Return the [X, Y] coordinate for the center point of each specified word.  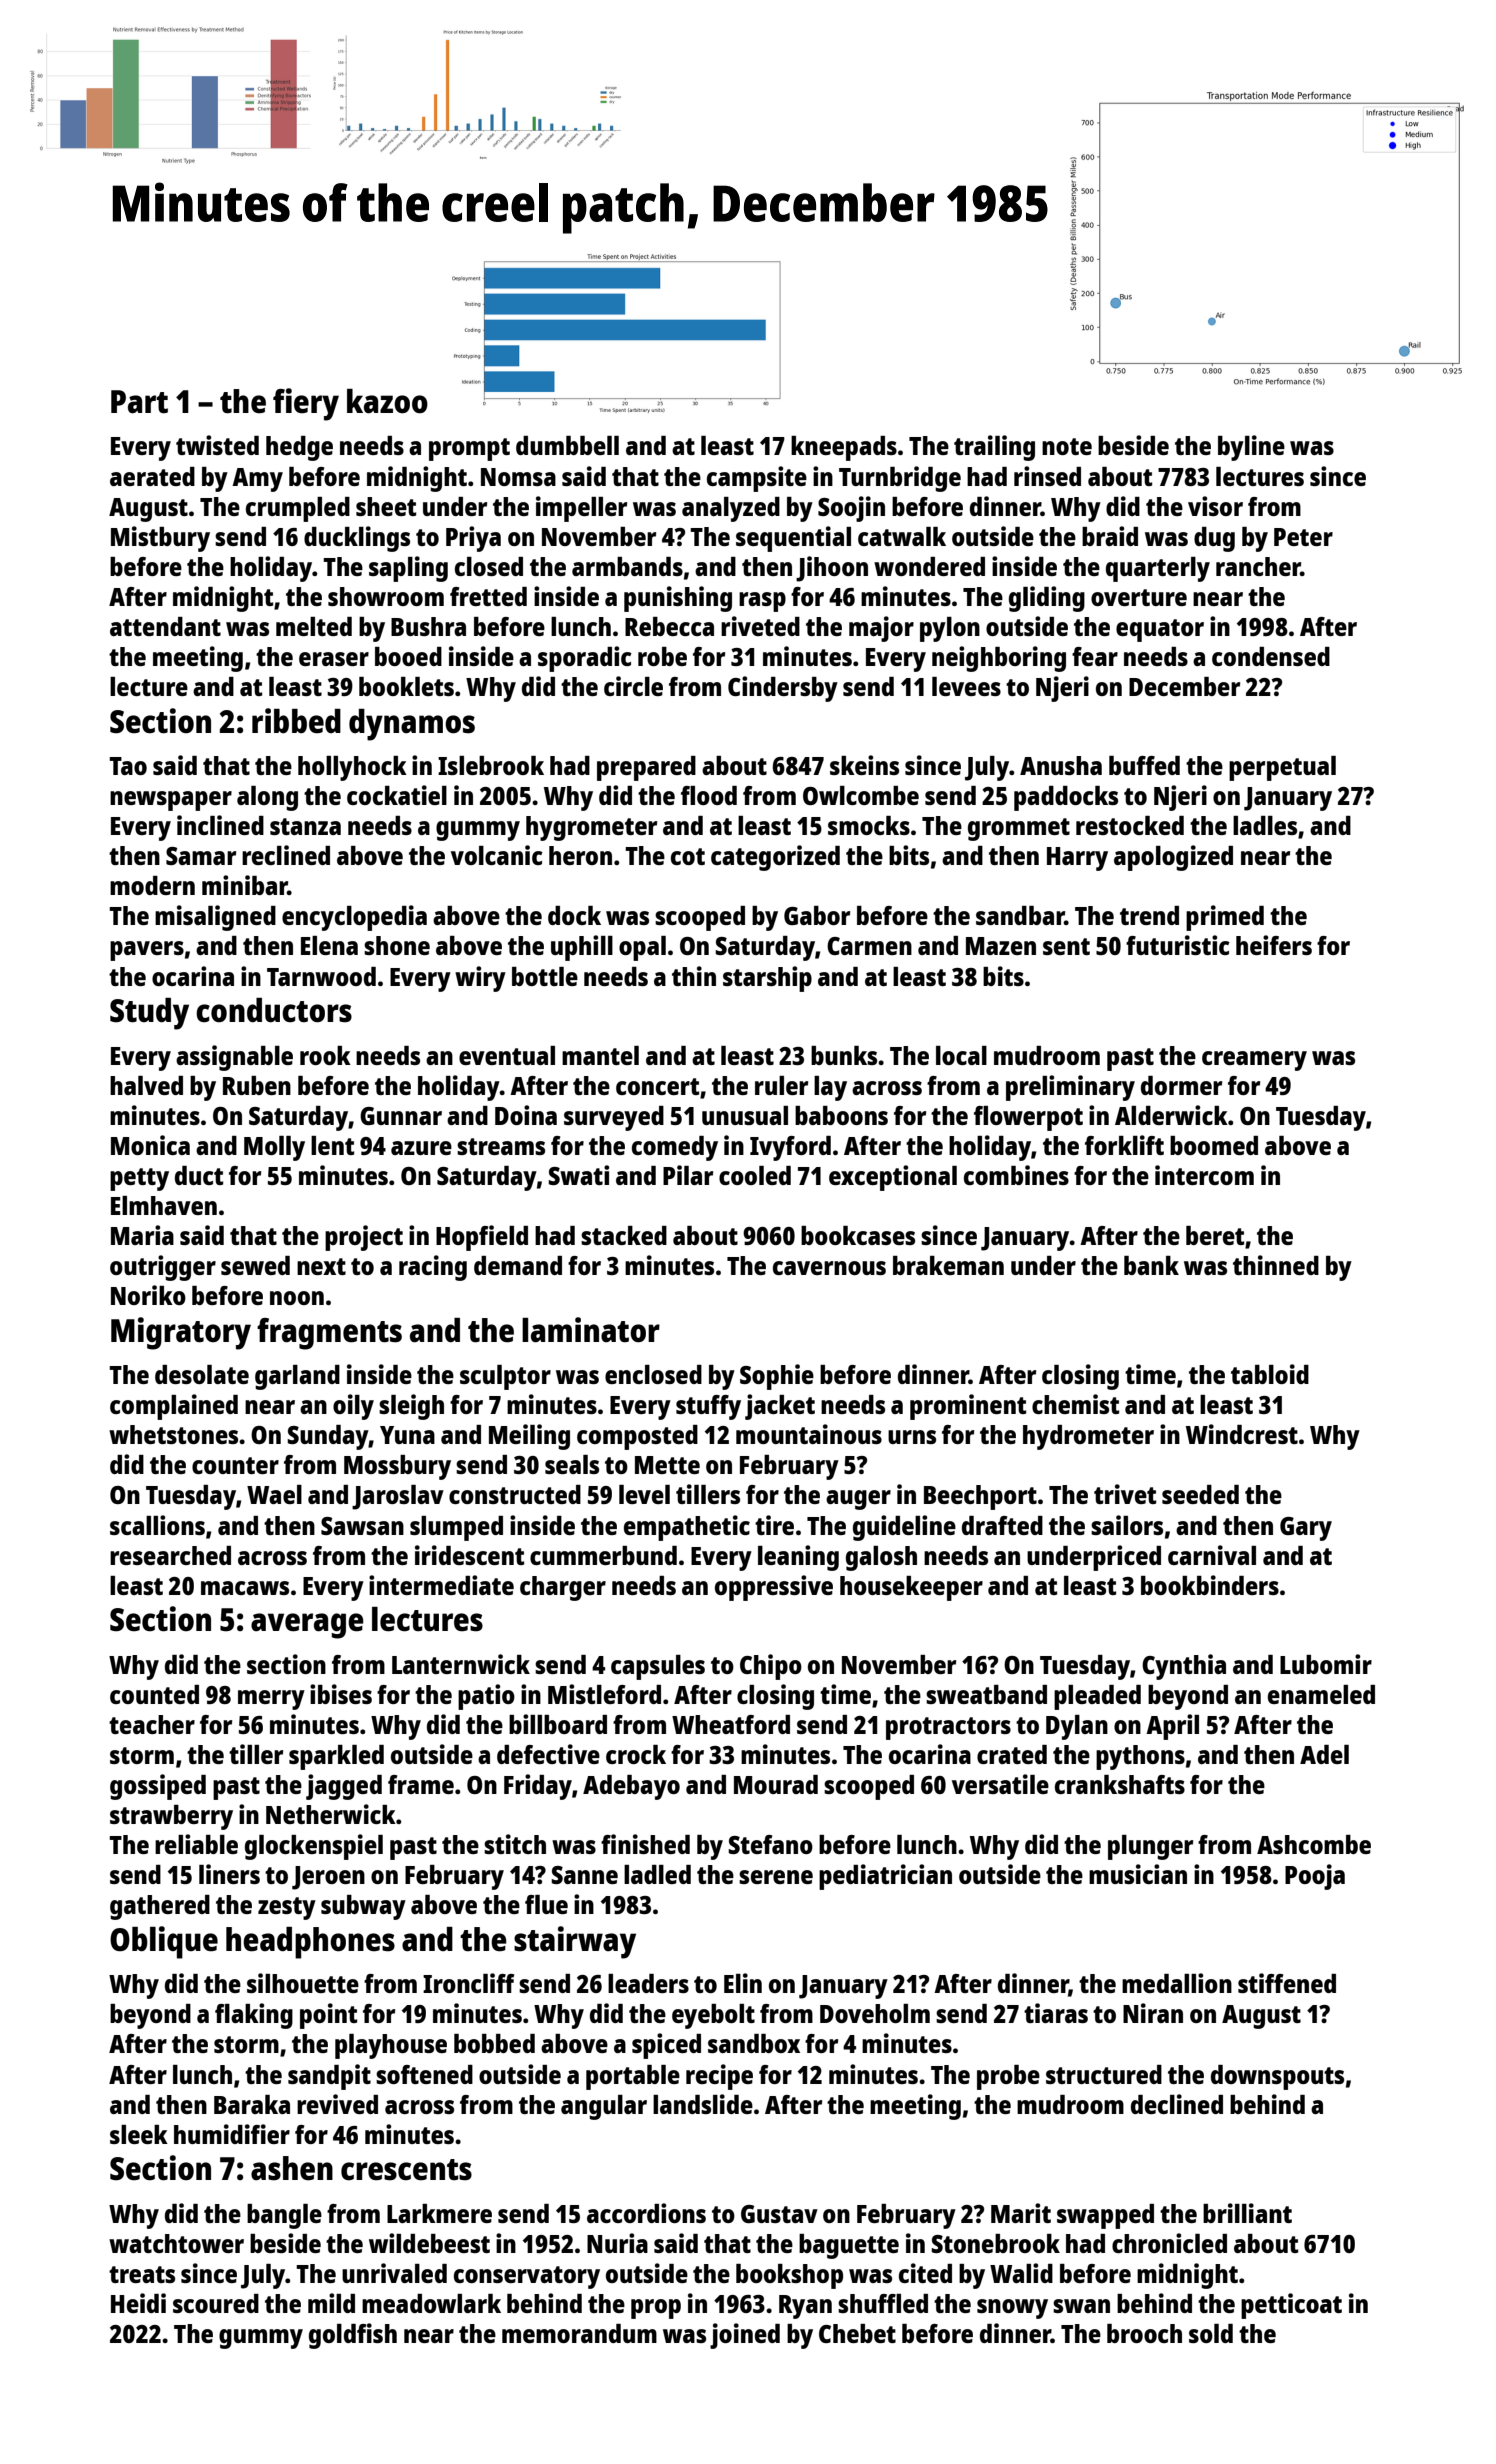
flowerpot [1028, 1118]
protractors [948, 1728]
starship [767, 979]
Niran [1153, 2013]
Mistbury [160, 539]
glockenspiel [314, 1847]
